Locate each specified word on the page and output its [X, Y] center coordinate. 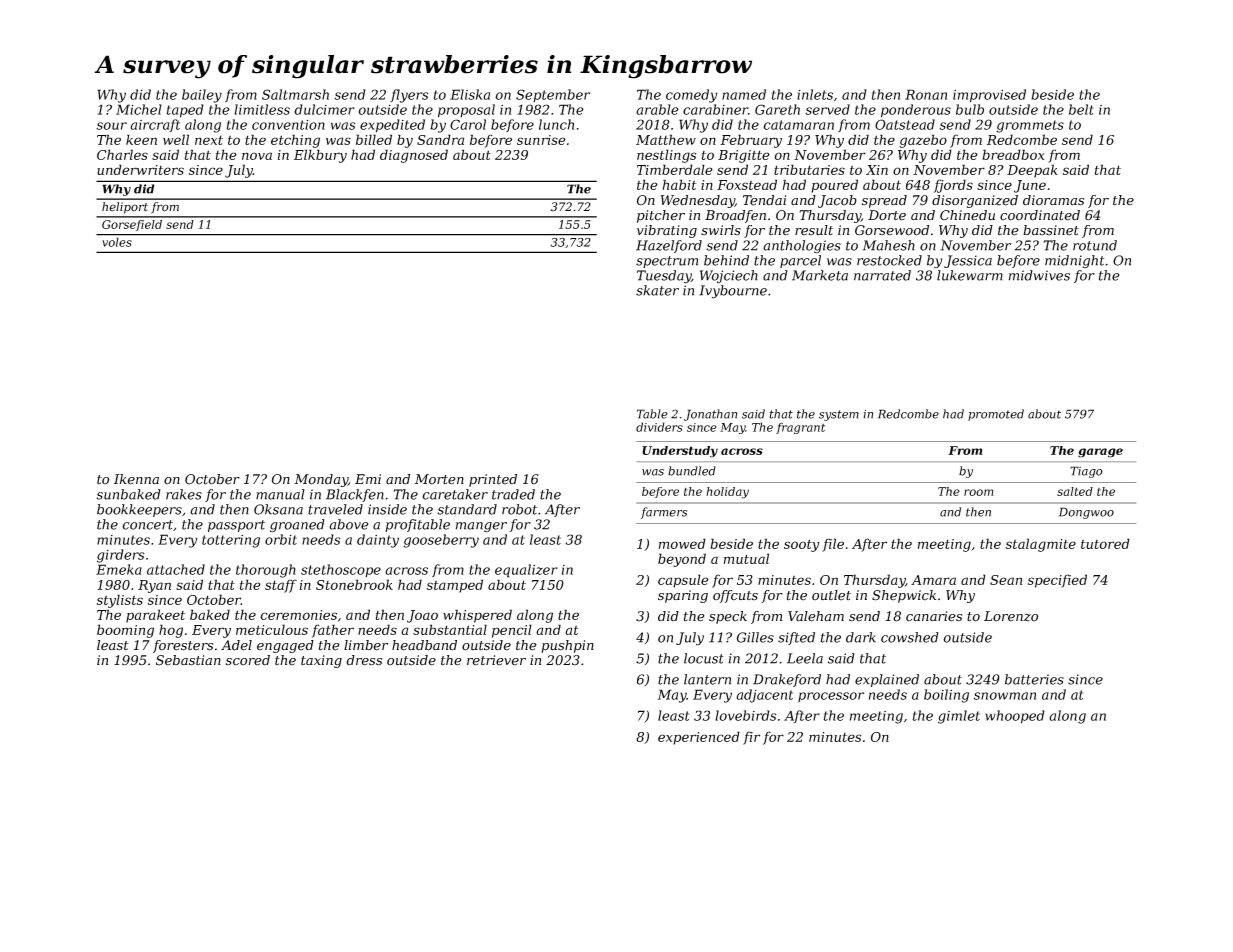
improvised [989, 96]
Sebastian [188, 660]
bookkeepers [139, 510]
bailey [202, 96]
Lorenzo [1011, 616]
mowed [682, 543]
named [744, 94]
